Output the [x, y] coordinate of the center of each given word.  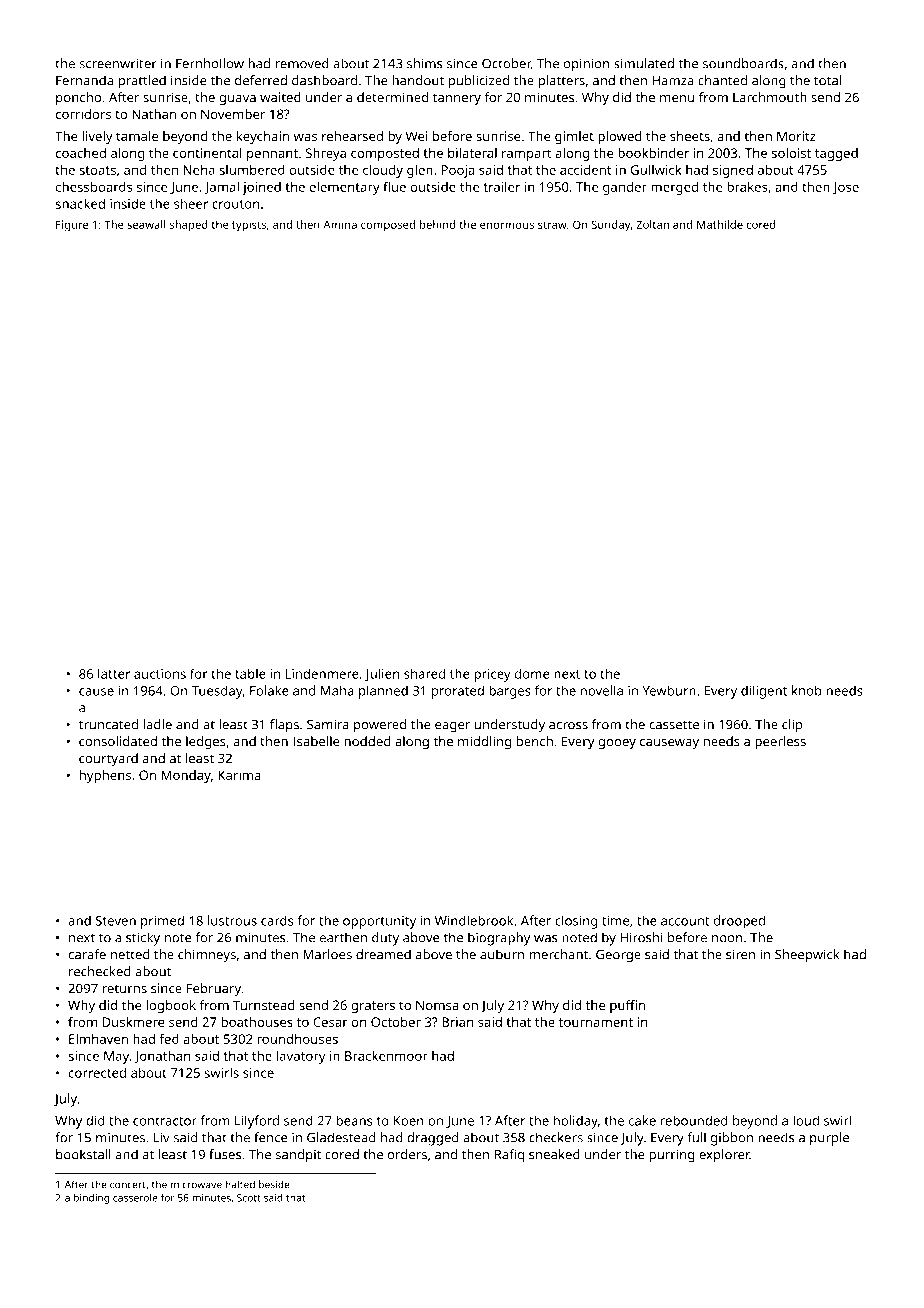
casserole [135, 1198]
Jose [846, 188]
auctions [160, 674]
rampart [527, 155]
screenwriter [118, 63]
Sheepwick [807, 956]
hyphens [105, 776]
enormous [507, 225]
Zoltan [652, 224]
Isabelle [317, 741]
